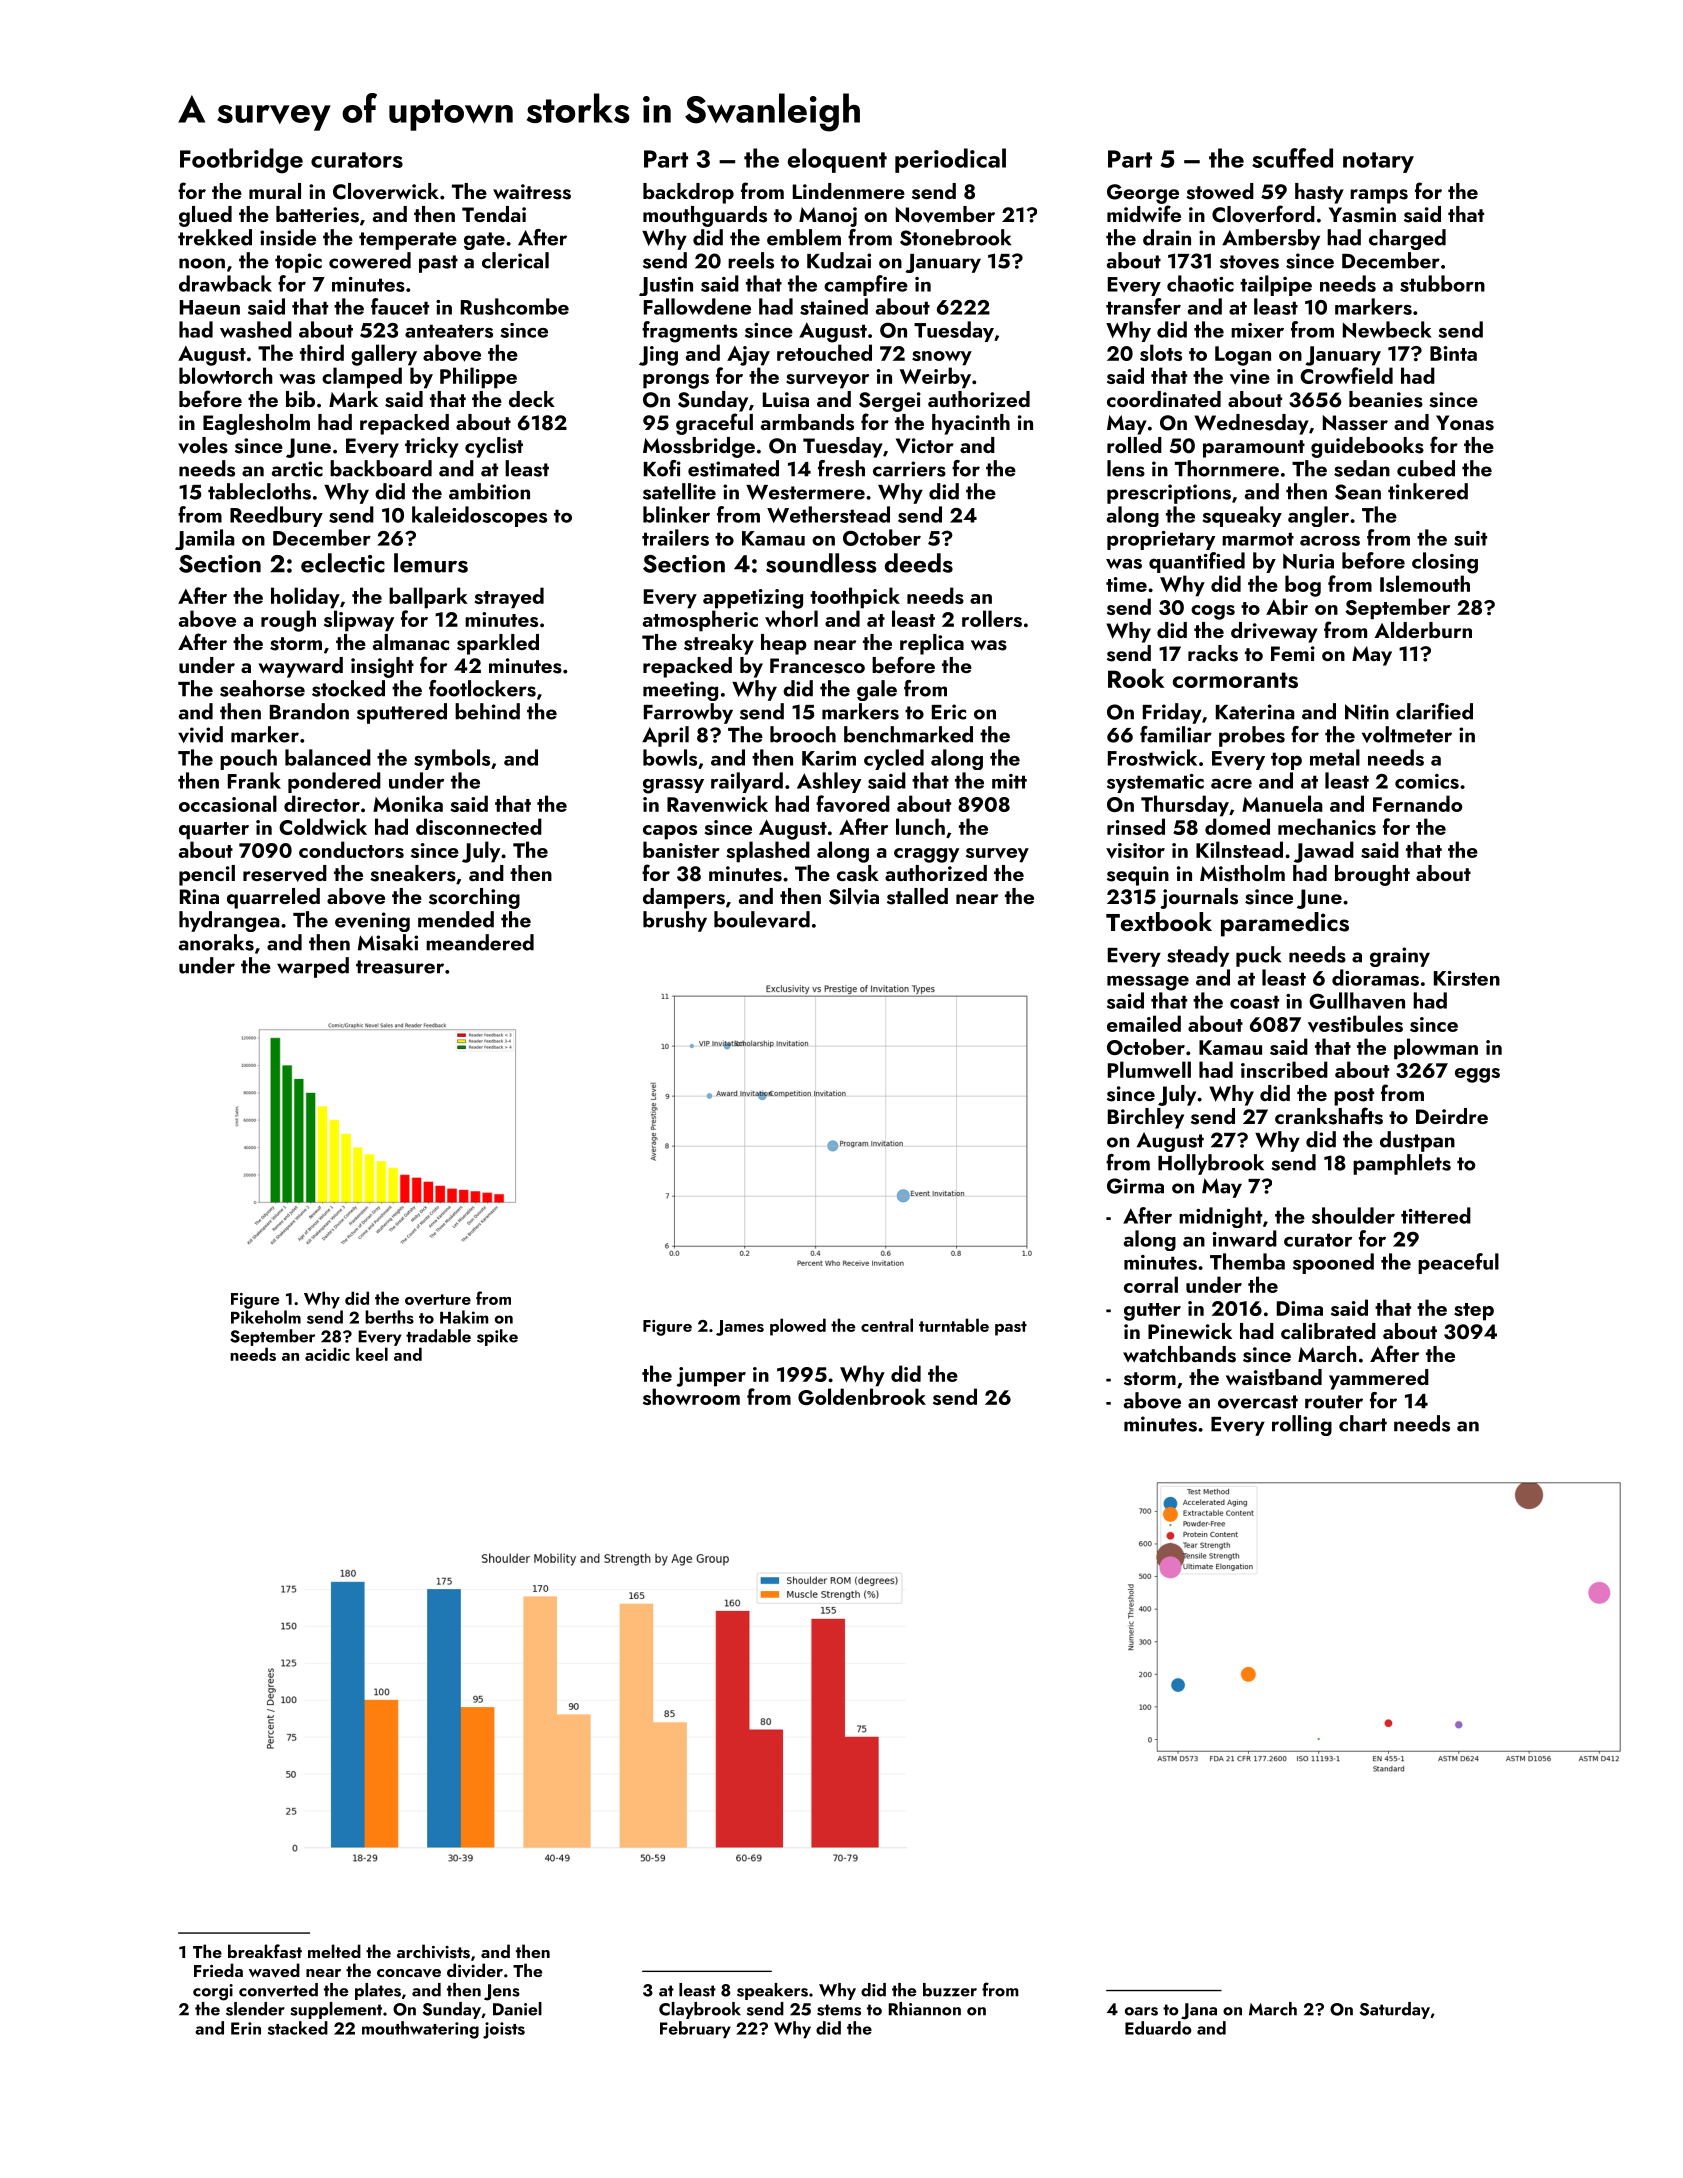  Describe the element at coordinates (1254, 449) in the screenshot. I see `paramount` at that location.
